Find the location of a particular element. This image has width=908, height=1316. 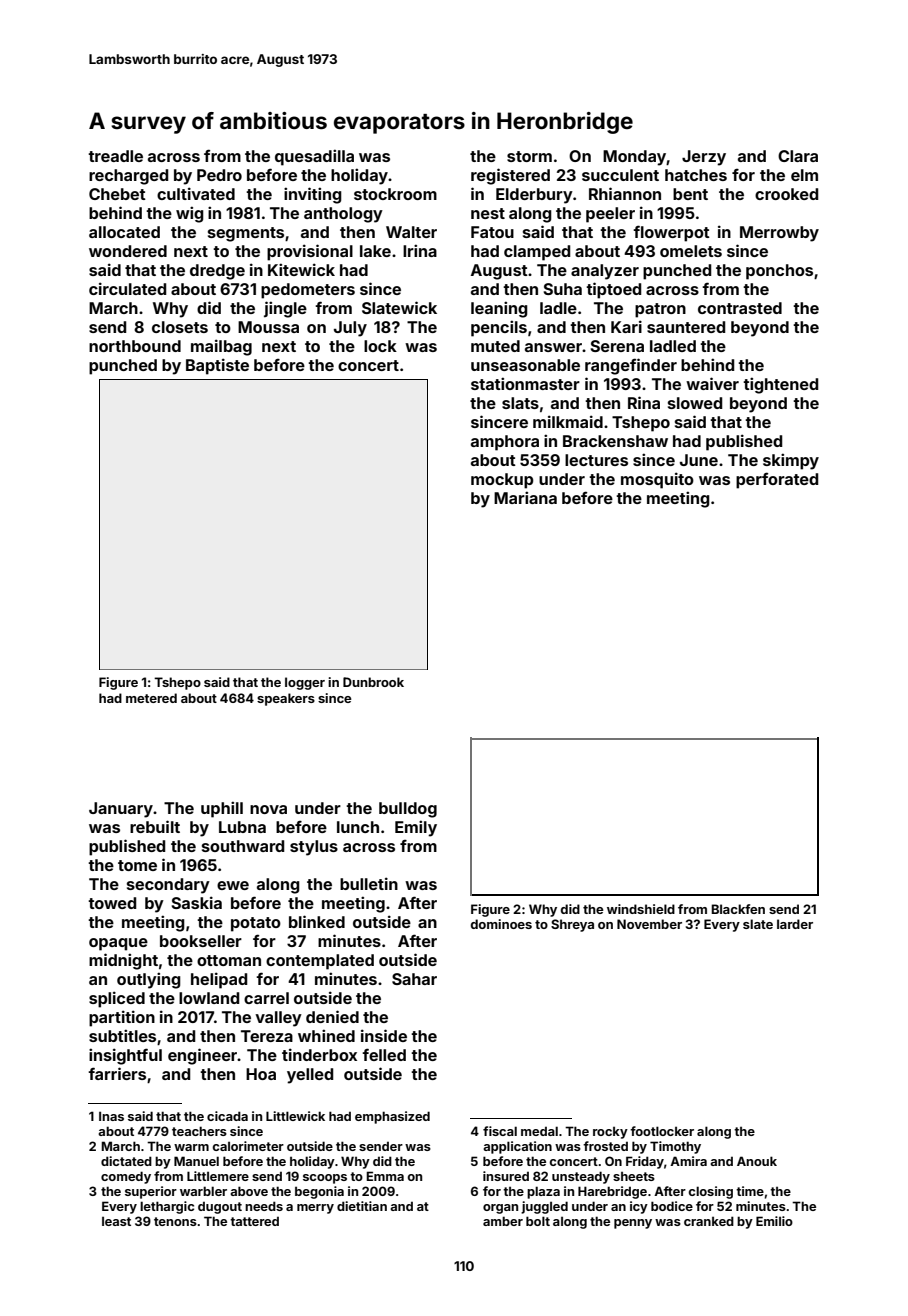

perforated is located at coordinates (777, 480).
